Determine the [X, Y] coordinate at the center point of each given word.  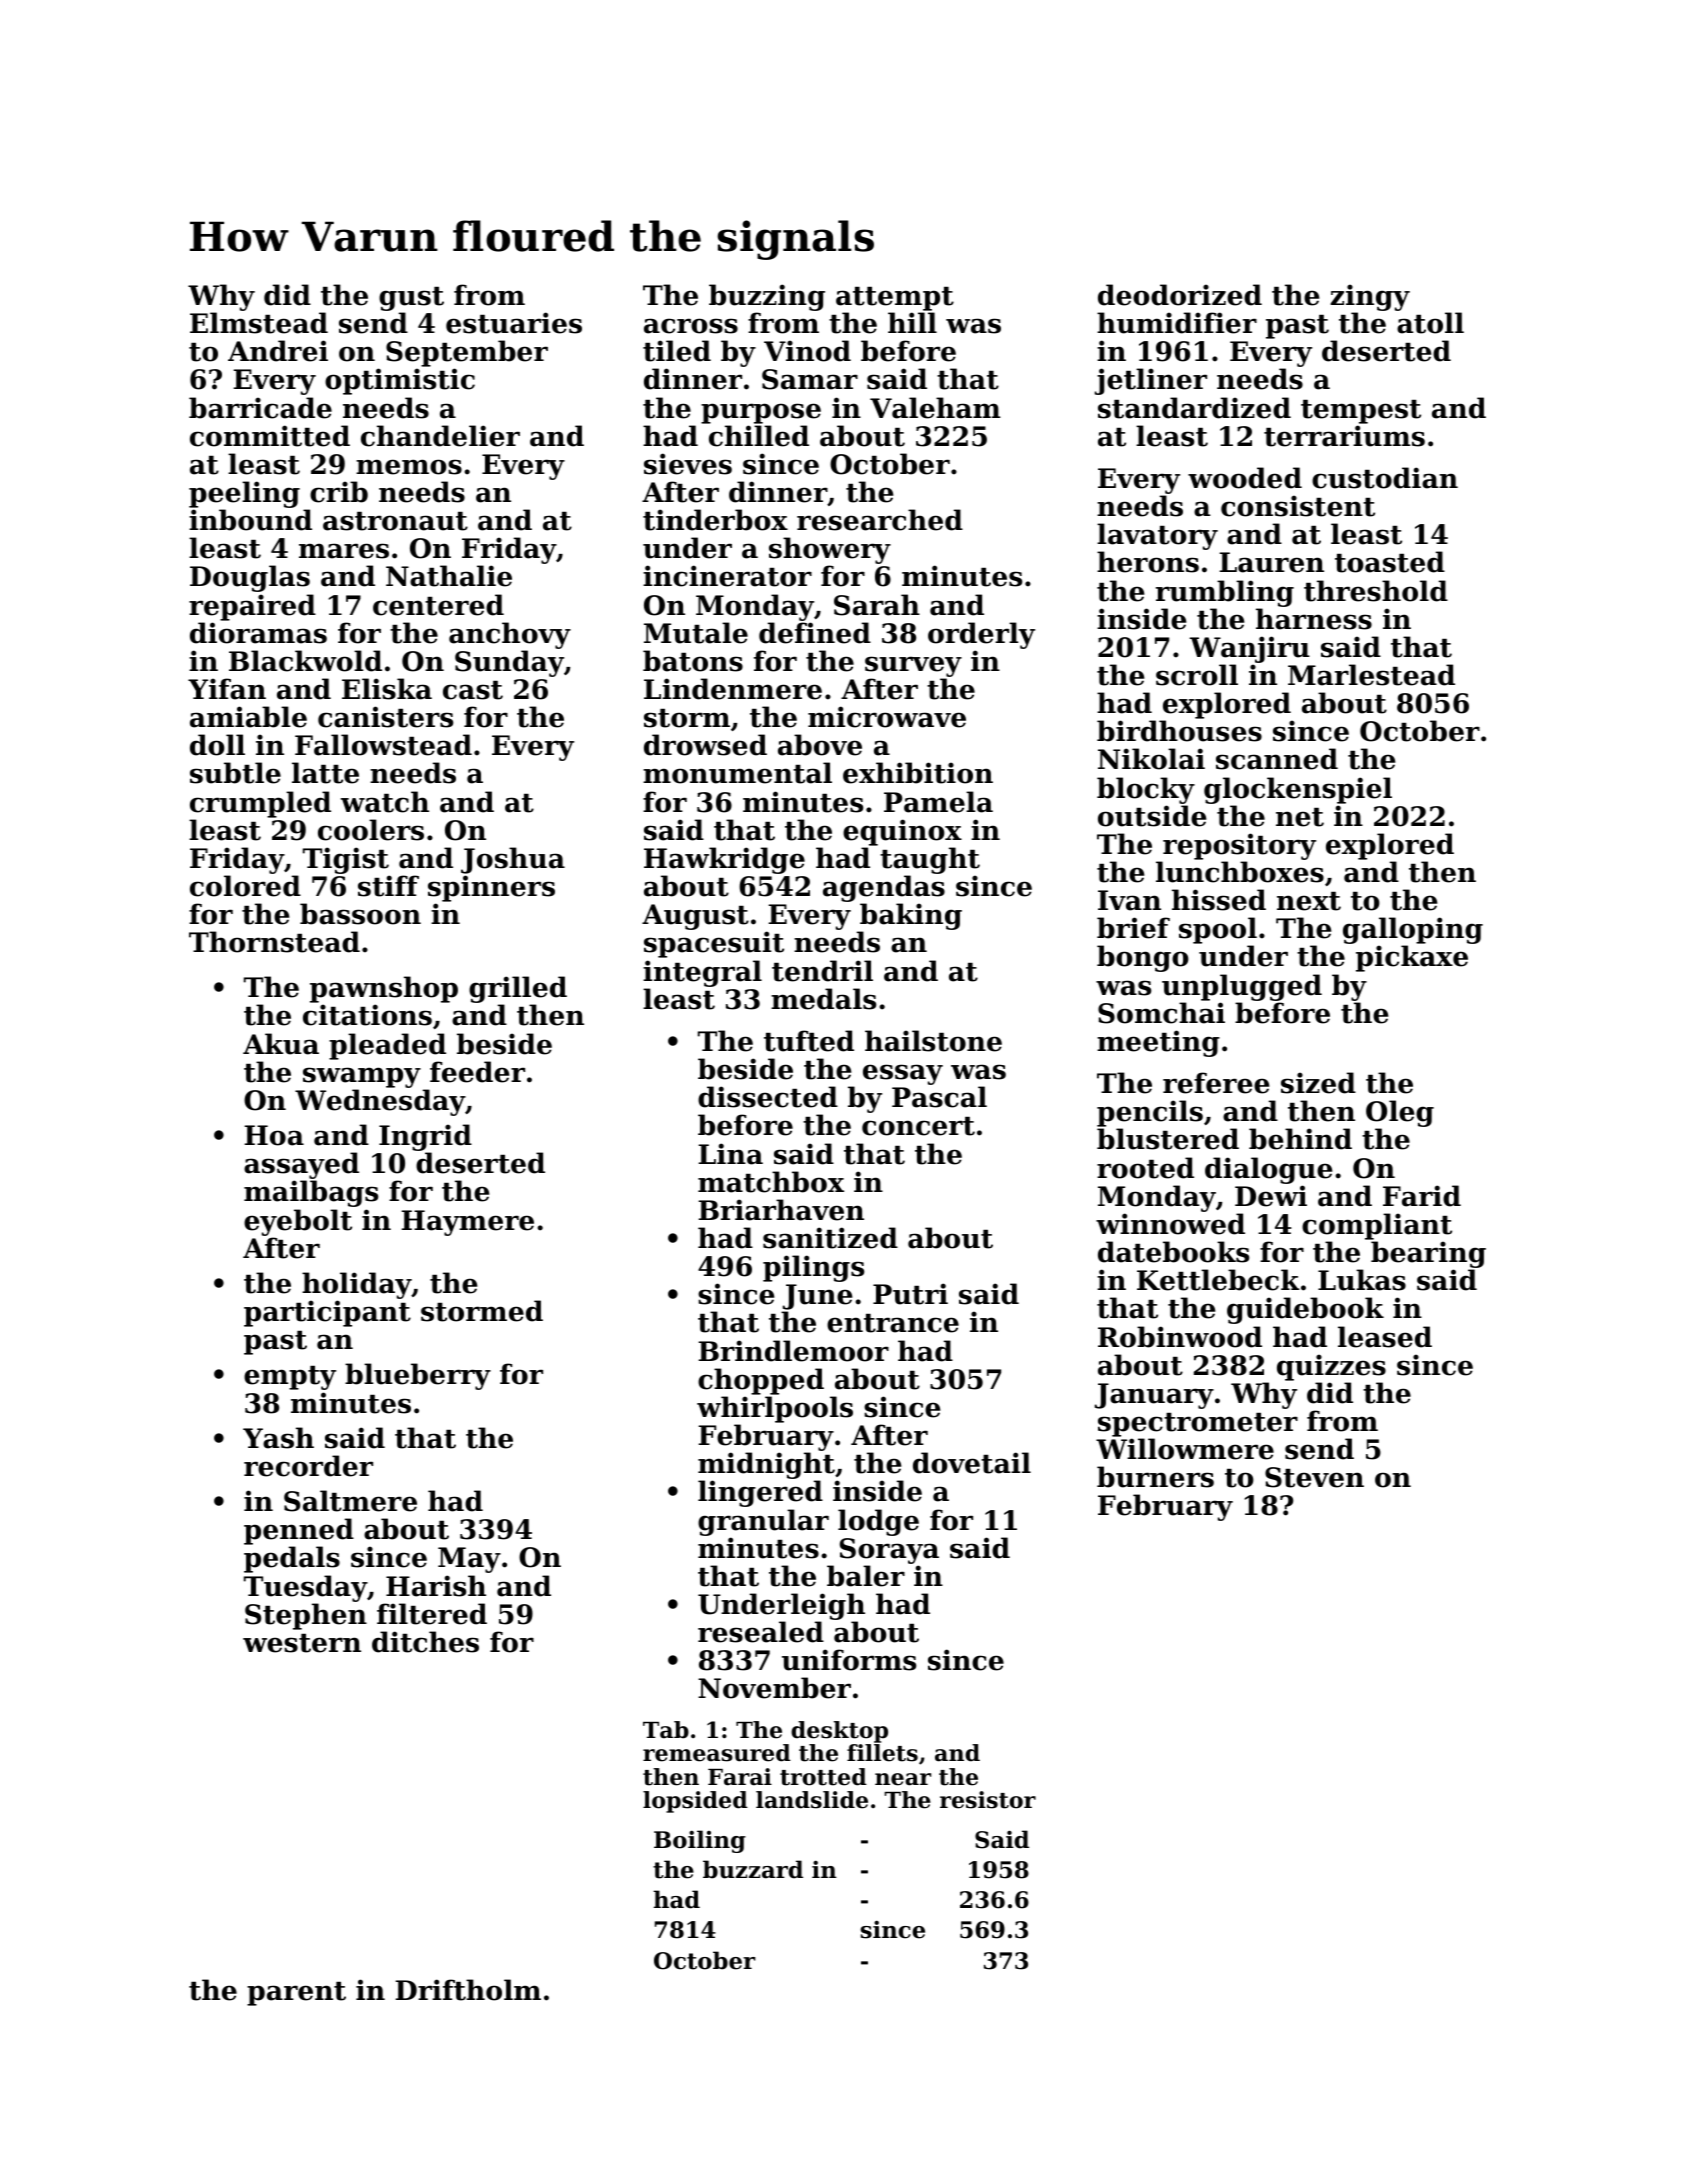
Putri [910, 1294]
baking [910, 917]
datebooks [1173, 1252]
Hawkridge [724, 860]
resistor [988, 1800]
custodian [1385, 478]
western [302, 1643]
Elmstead [259, 323]
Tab [666, 1730]
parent [296, 1994]
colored [245, 886]
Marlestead [1371, 675]
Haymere [467, 1223]
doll [217, 745]
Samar [810, 379]
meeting [1158, 1043]
